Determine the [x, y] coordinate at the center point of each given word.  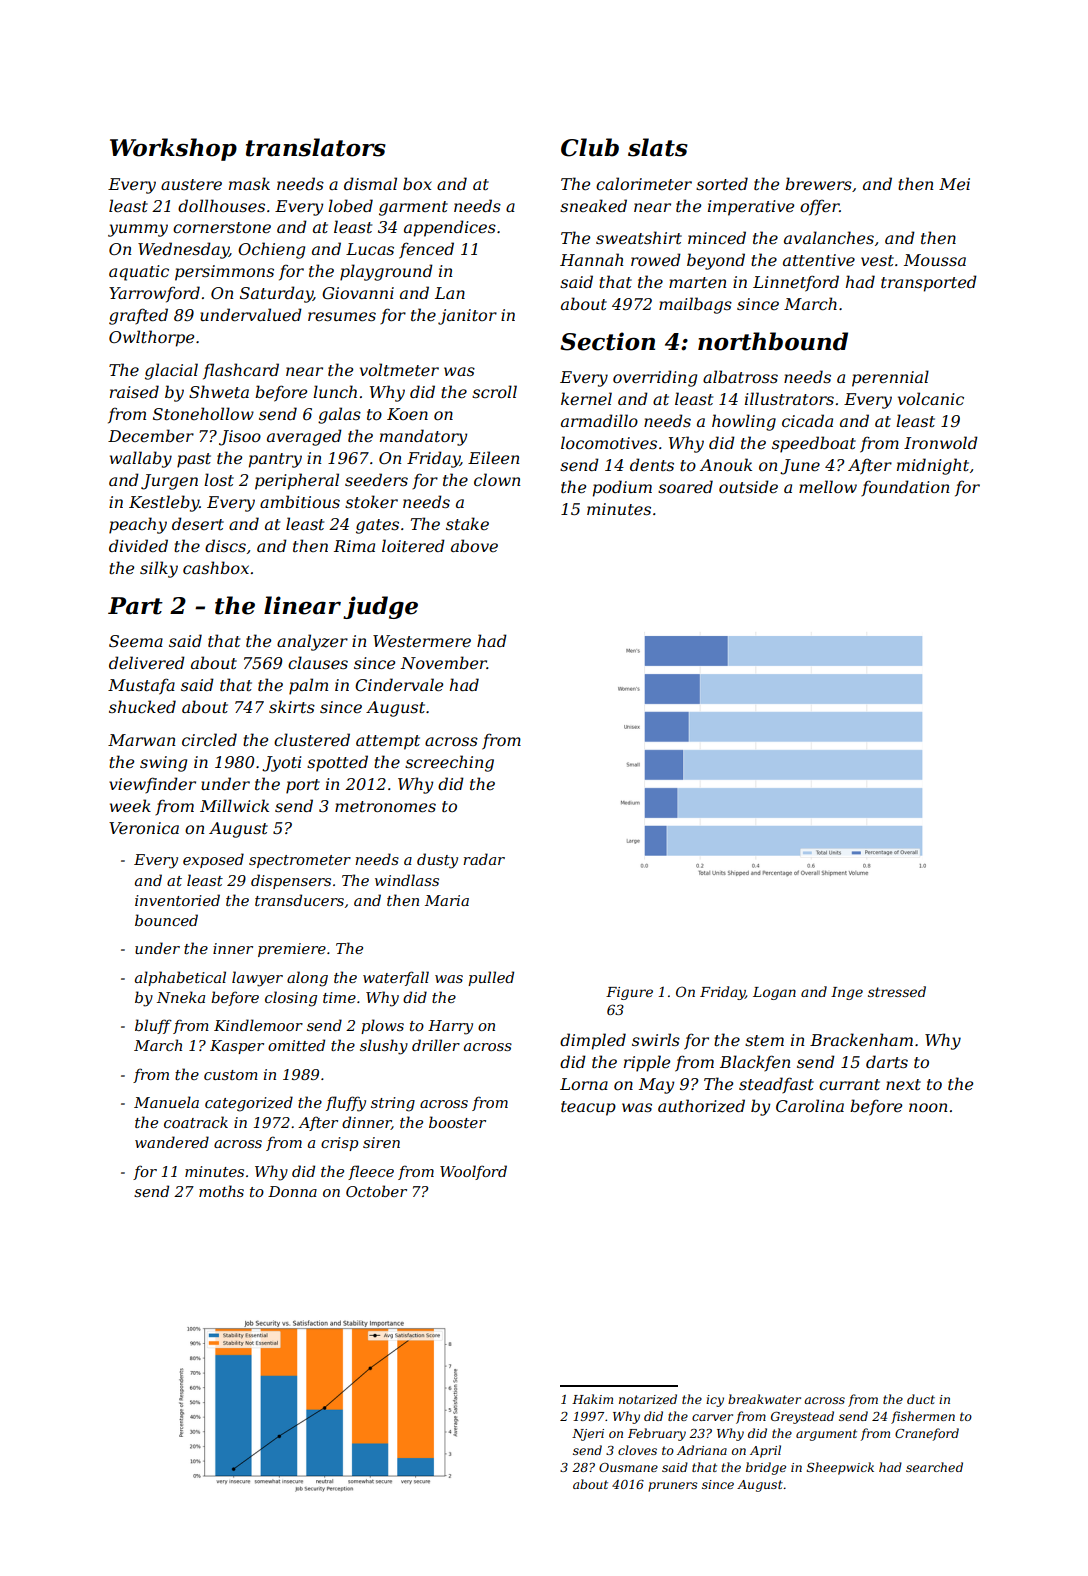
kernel [586, 398]
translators [316, 147]
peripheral [297, 481]
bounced [166, 920]
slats [658, 147]
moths [221, 1191]
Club [590, 147]
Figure [629, 993]
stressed [897, 991]
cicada [807, 420]
